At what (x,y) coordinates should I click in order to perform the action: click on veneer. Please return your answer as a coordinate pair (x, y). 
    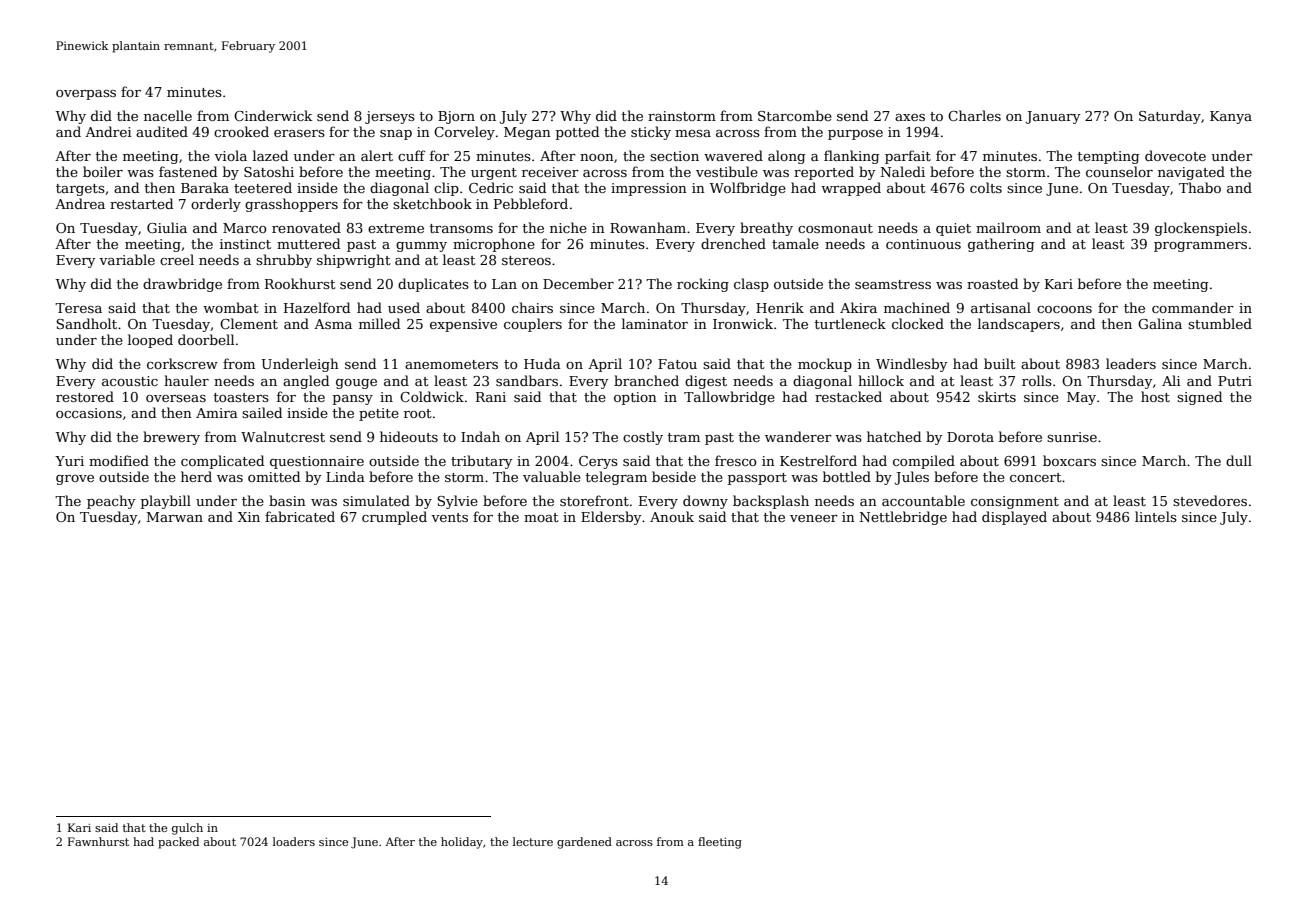
    Looking at the image, I should click on (814, 518).
